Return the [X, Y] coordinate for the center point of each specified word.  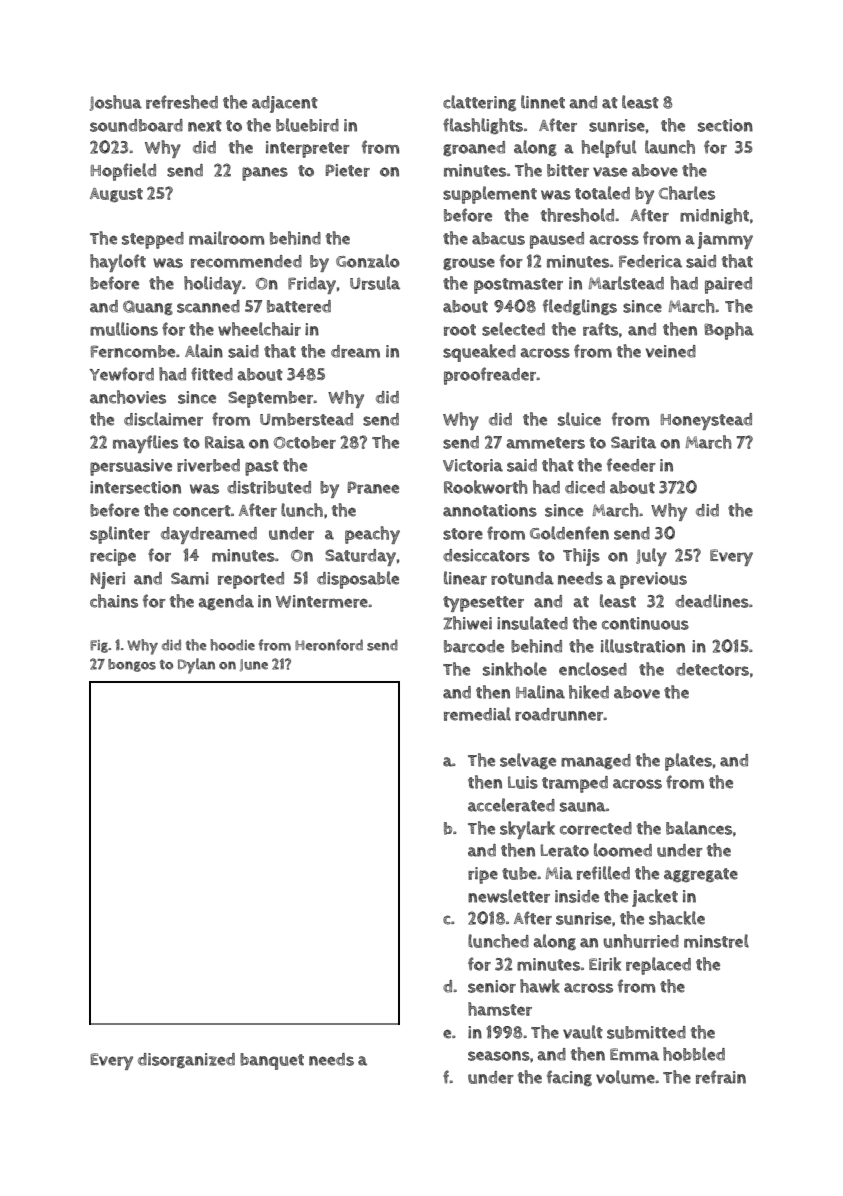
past [262, 468]
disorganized [186, 1060]
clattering [479, 103]
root [460, 330]
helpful [609, 149]
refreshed [182, 102]
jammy [725, 240]
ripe [483, 875]
